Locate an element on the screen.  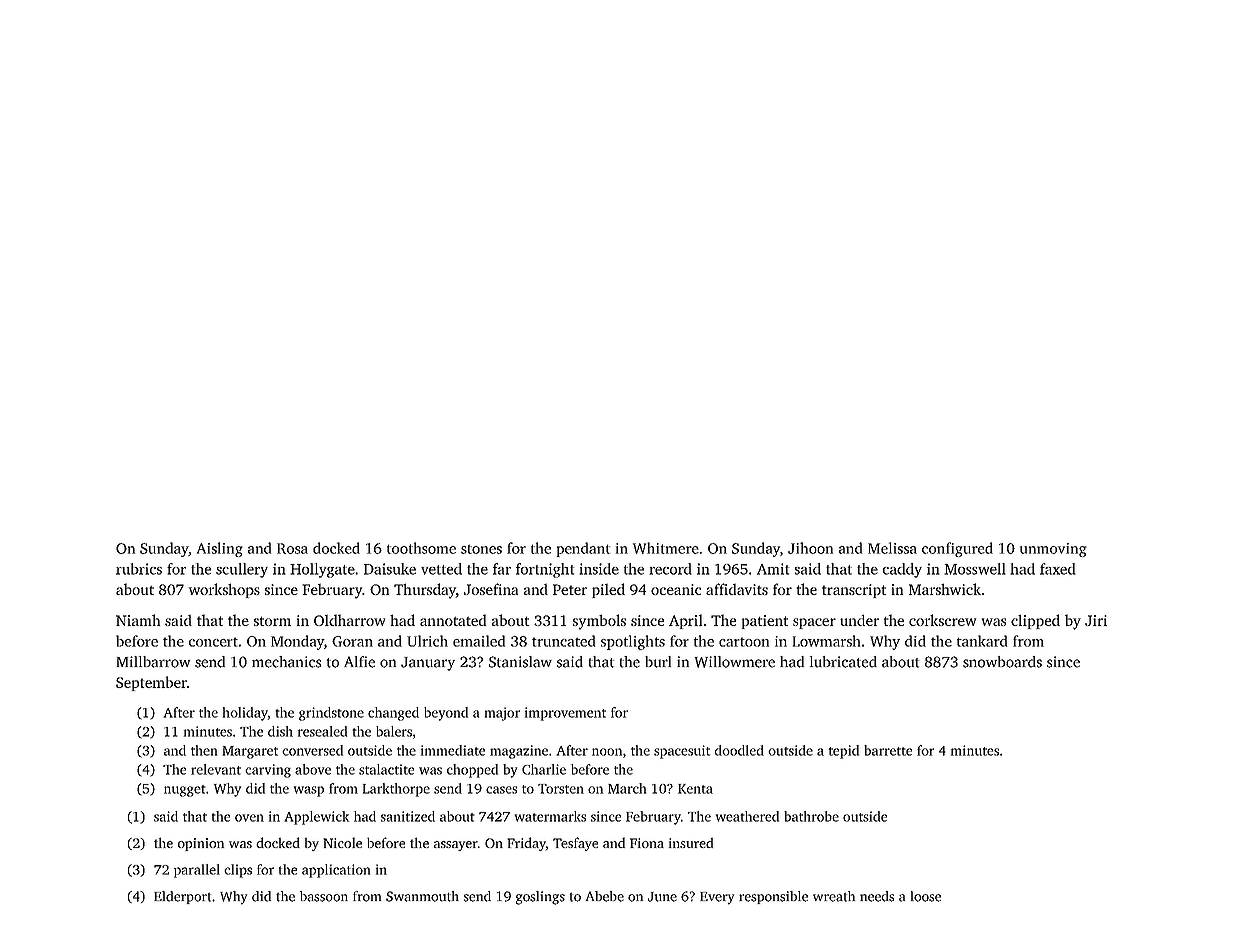
goslings is located at coordinates (540, 898).
